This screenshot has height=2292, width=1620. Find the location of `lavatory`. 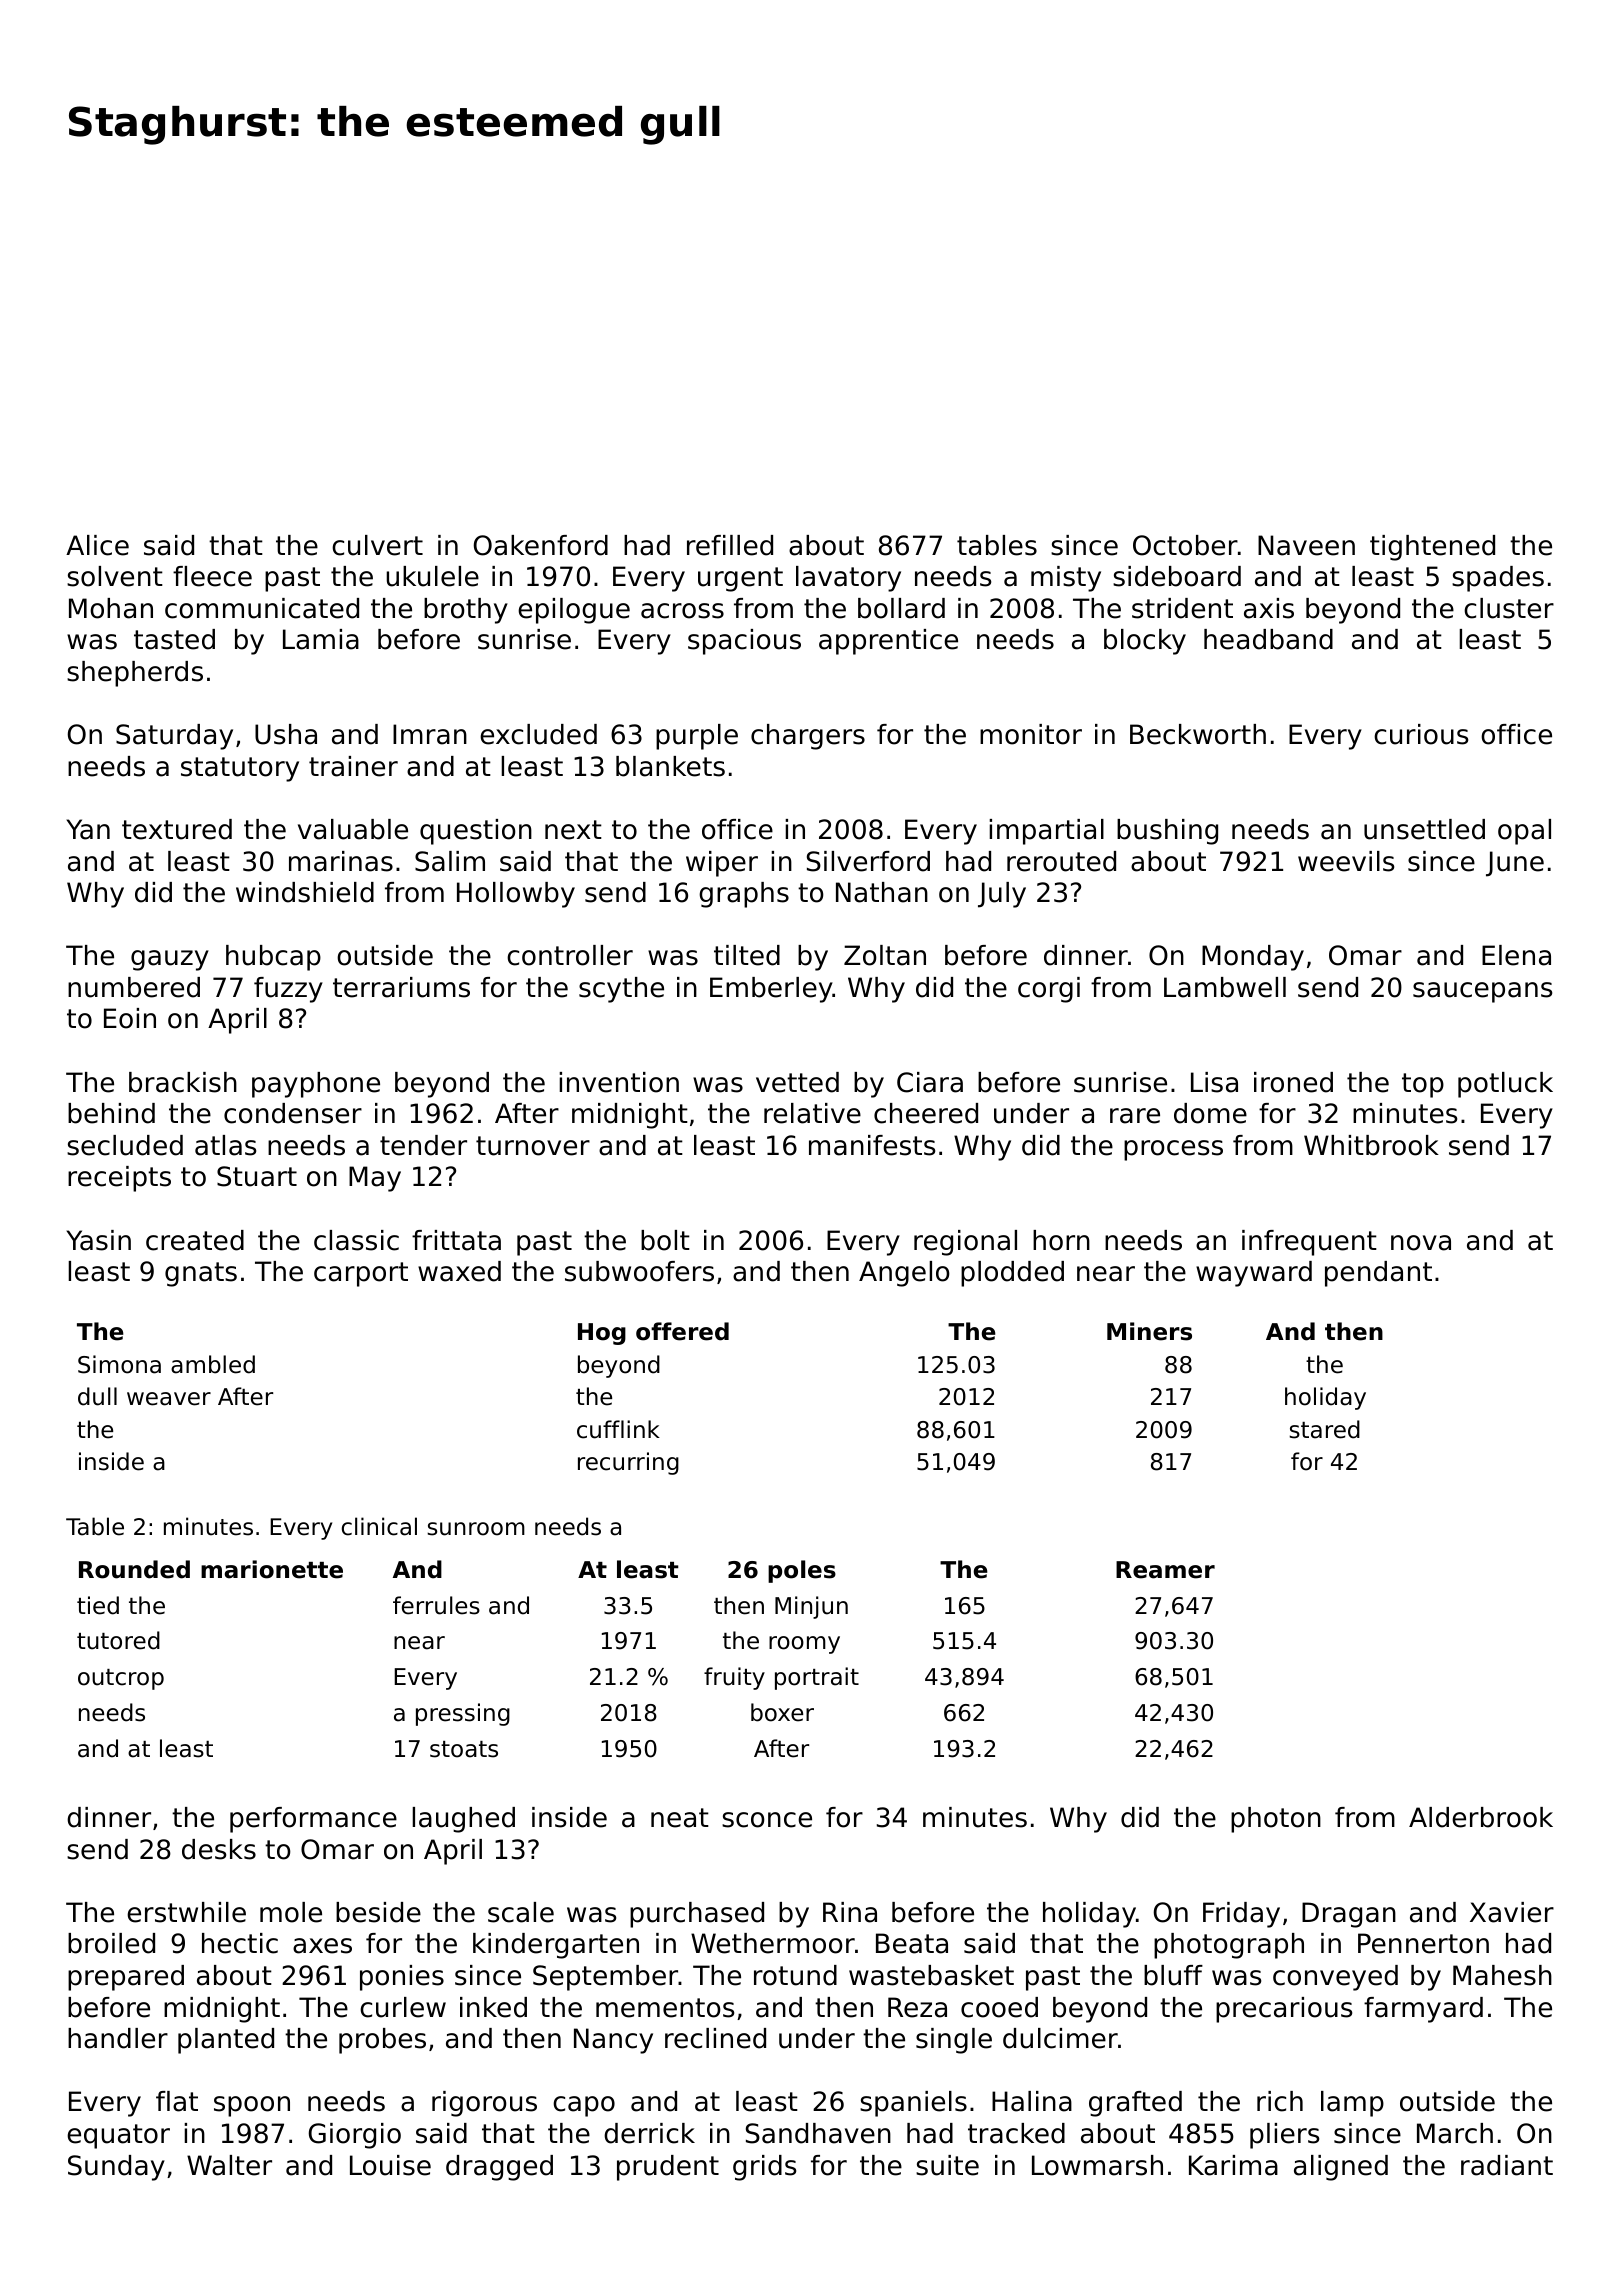

lavatory is located at coordinates (848, 579).
